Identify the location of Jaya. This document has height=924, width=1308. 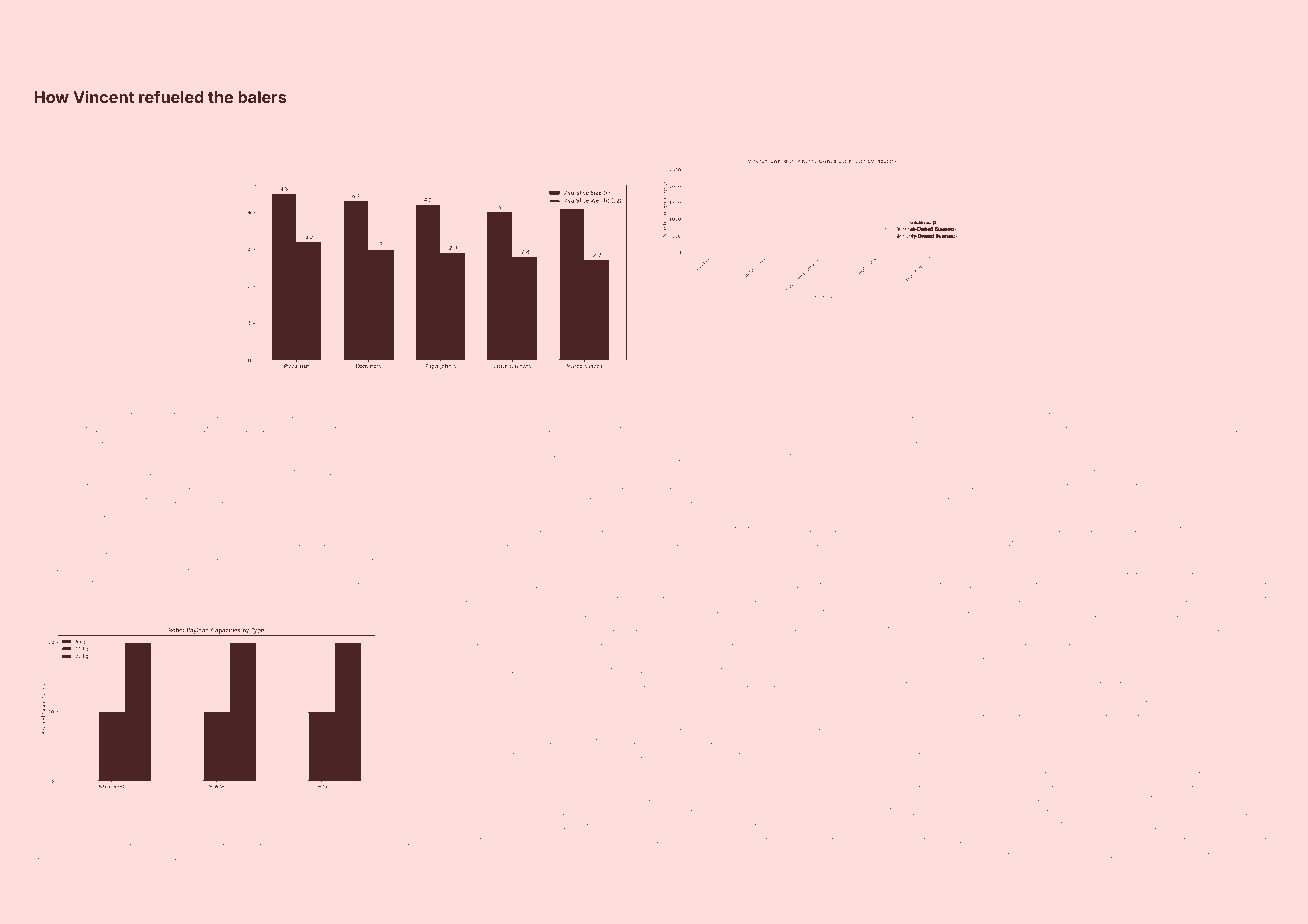
(468, 799).
